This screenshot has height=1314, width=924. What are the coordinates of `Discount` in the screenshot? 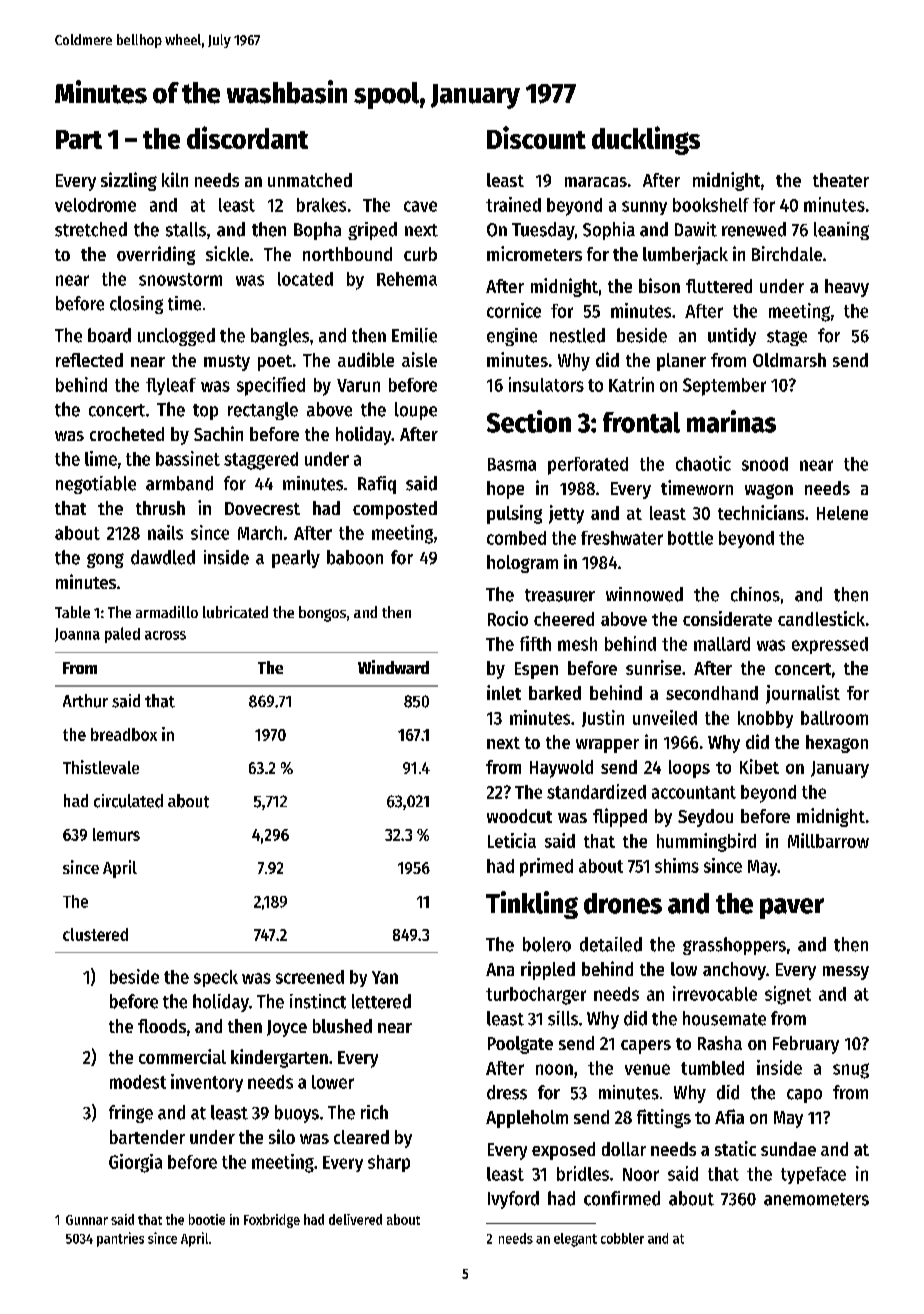 It's located at (536, 137).
